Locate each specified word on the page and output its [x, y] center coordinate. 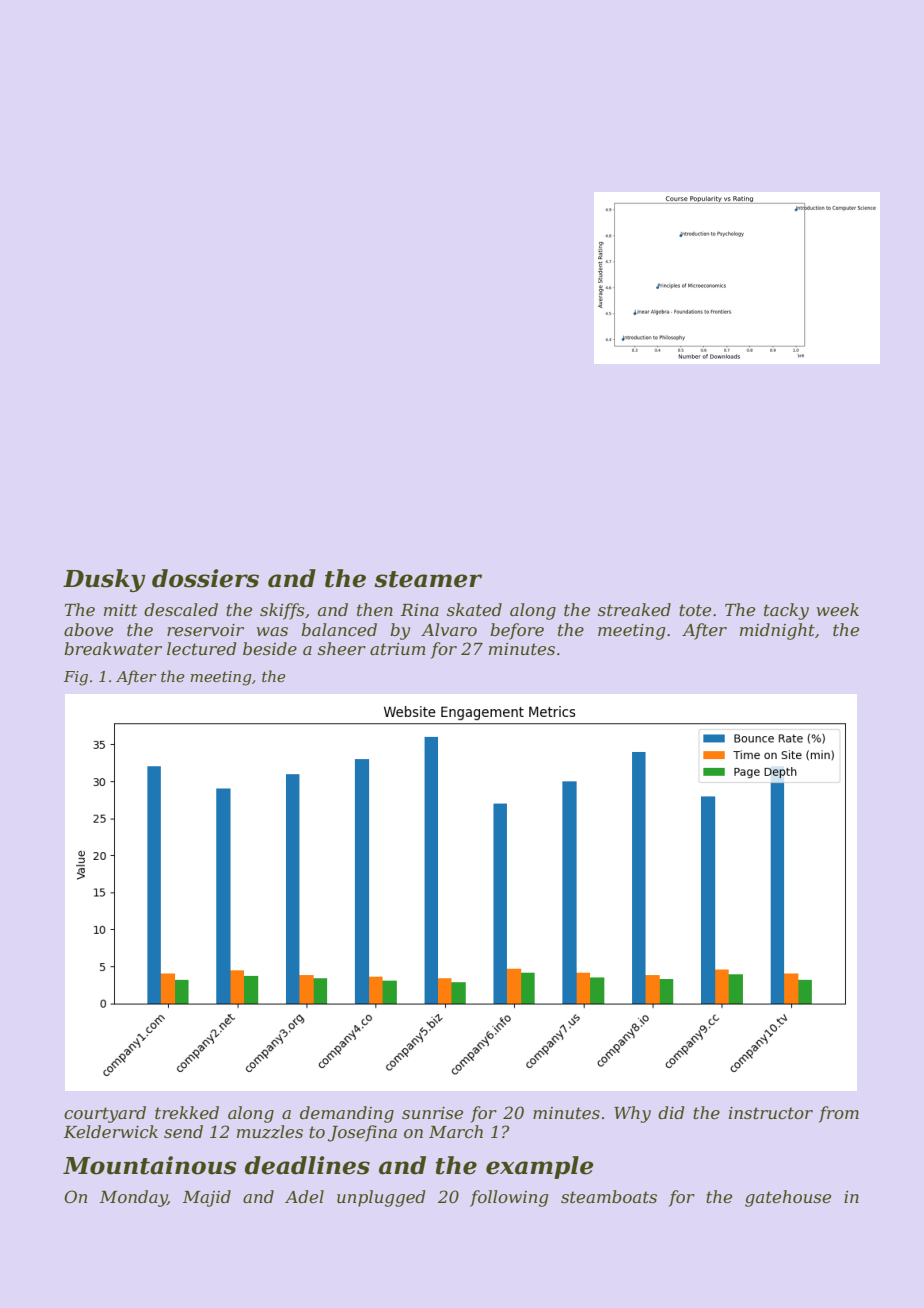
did [671, 1112]
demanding [347, 1114]
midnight [777, 631]
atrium [398, 649]
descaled [181, 609]
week [838, 609]
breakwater [113, 648]
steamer [428, 579]
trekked [187, 1112]
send [183, 1131]
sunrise [432, 1113]
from [839, 1114]
